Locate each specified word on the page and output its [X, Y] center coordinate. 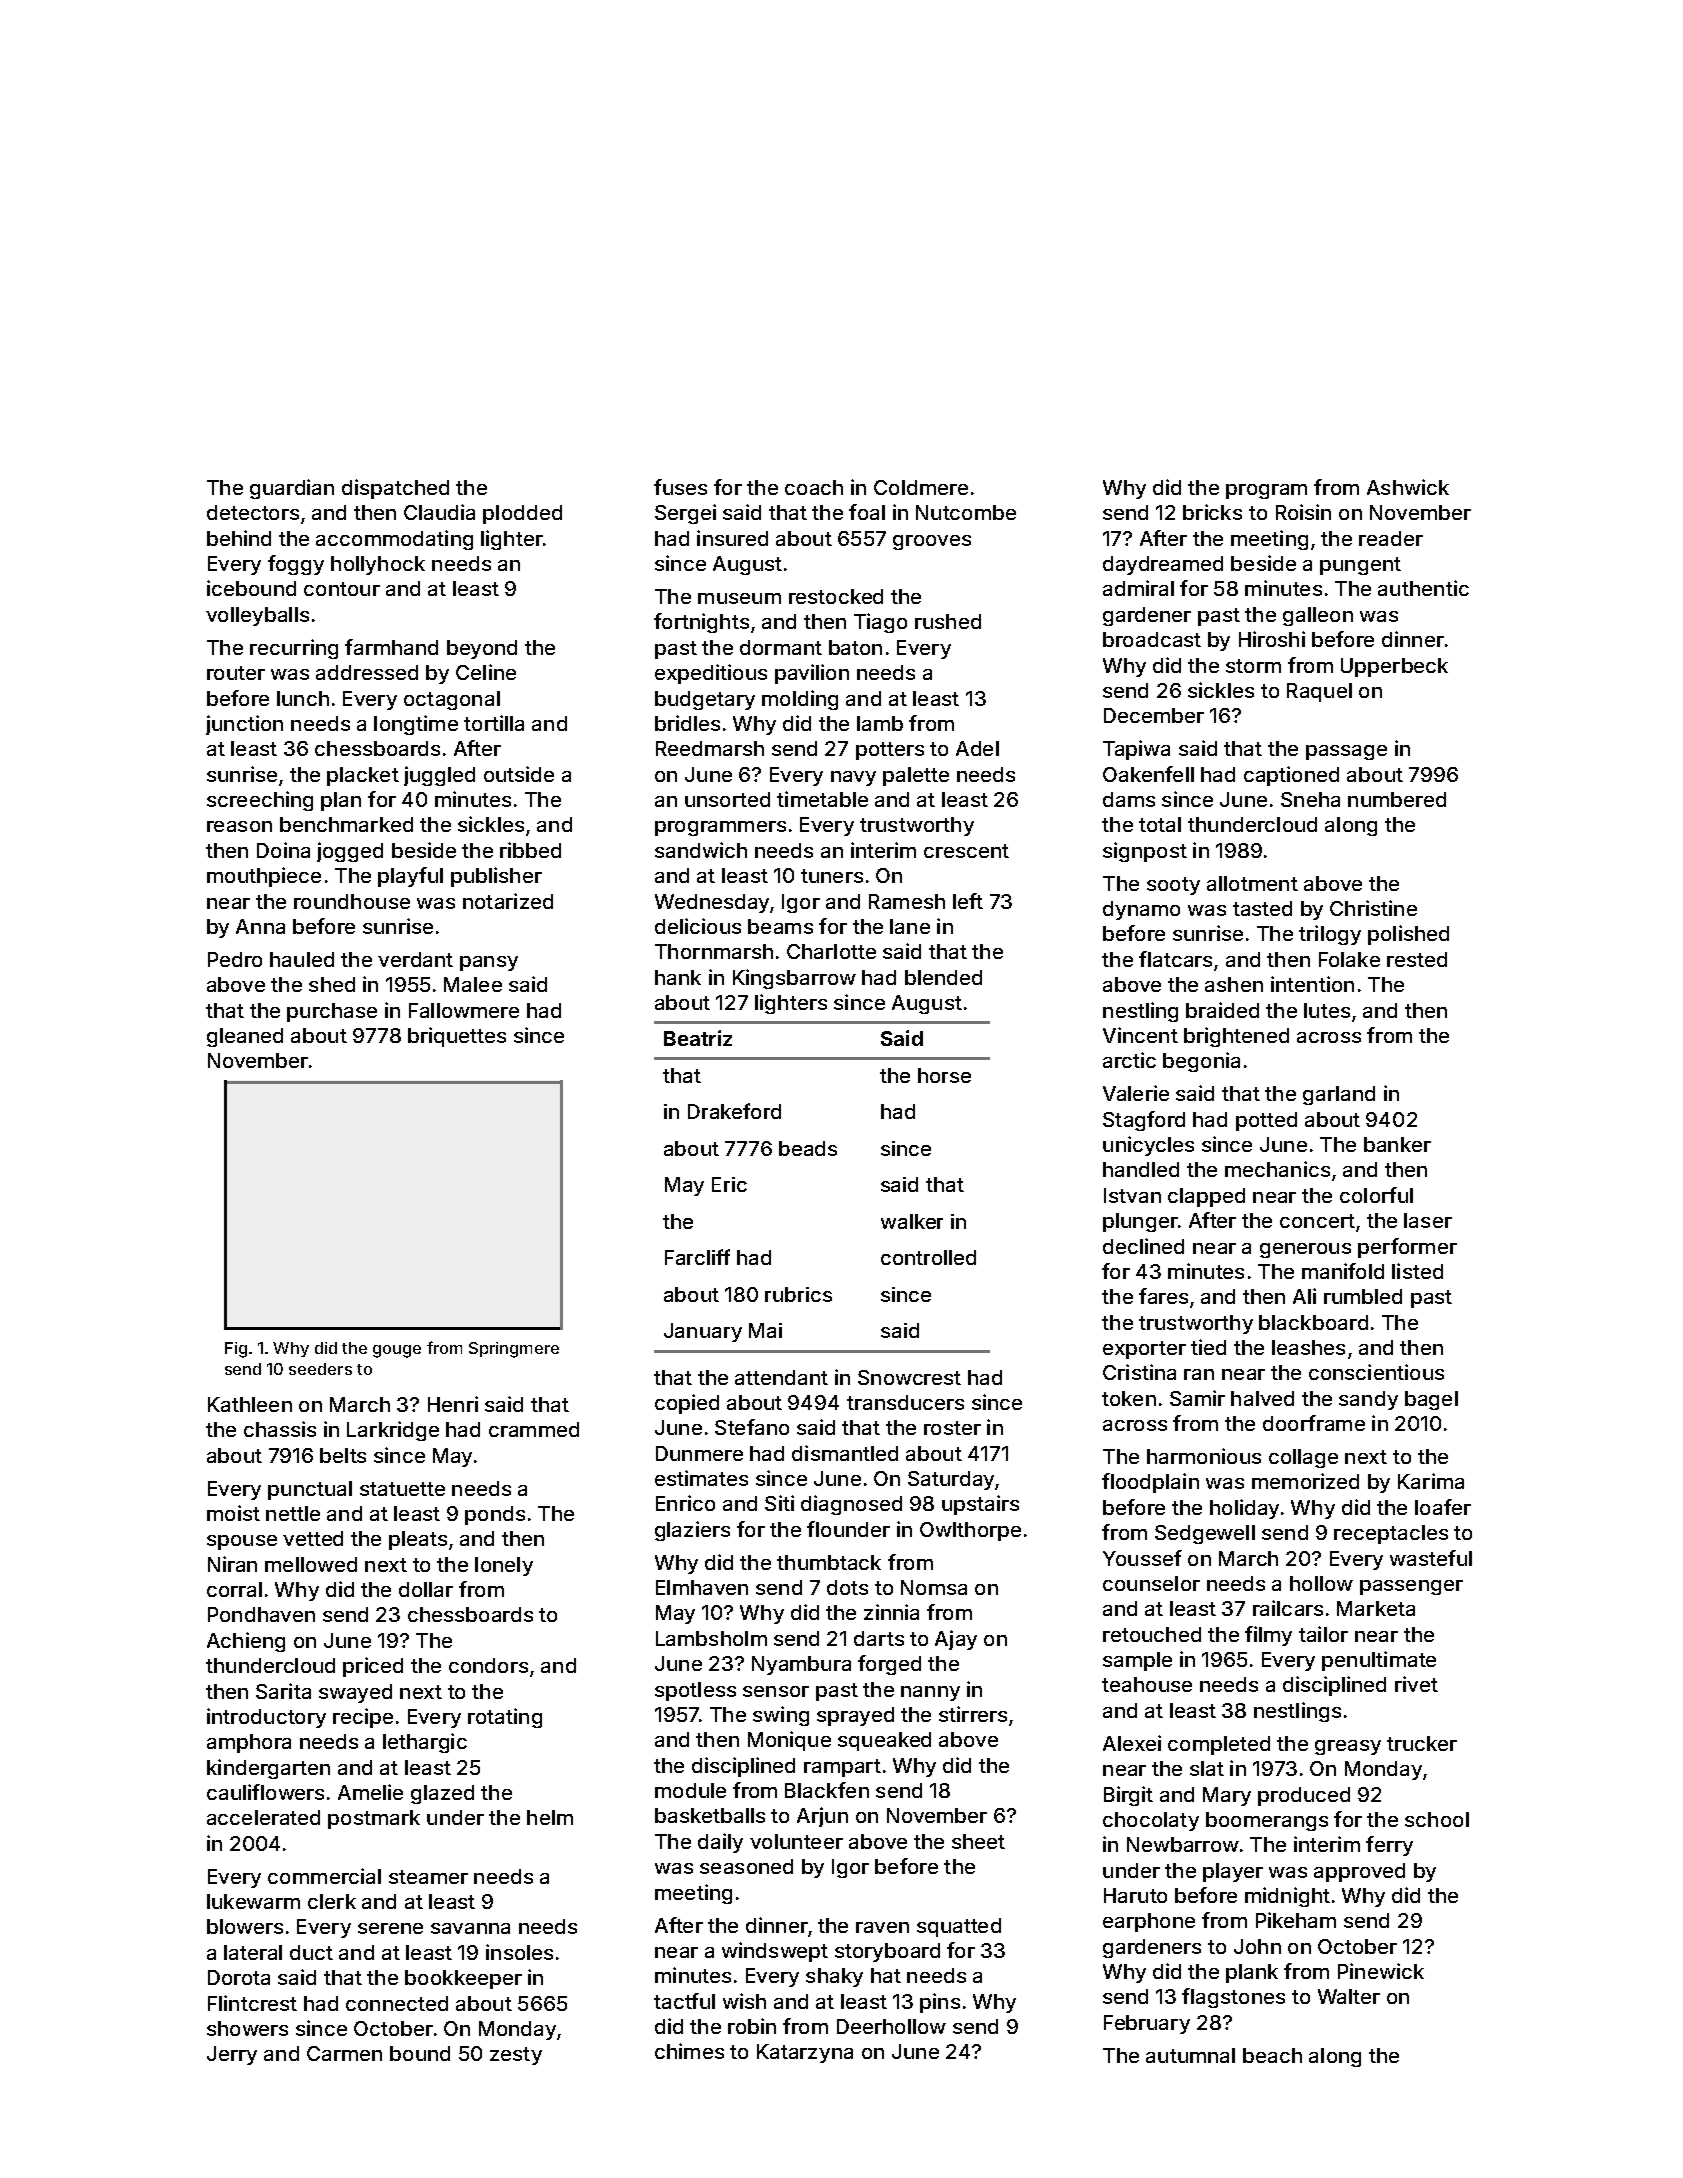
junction [244, 725]
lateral [253, 1952]
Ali [1304, 1296]
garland [1339, 1095]
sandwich [701, 850]
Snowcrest [909, 1377]
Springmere [514, 1350]
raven [882, 1927]
